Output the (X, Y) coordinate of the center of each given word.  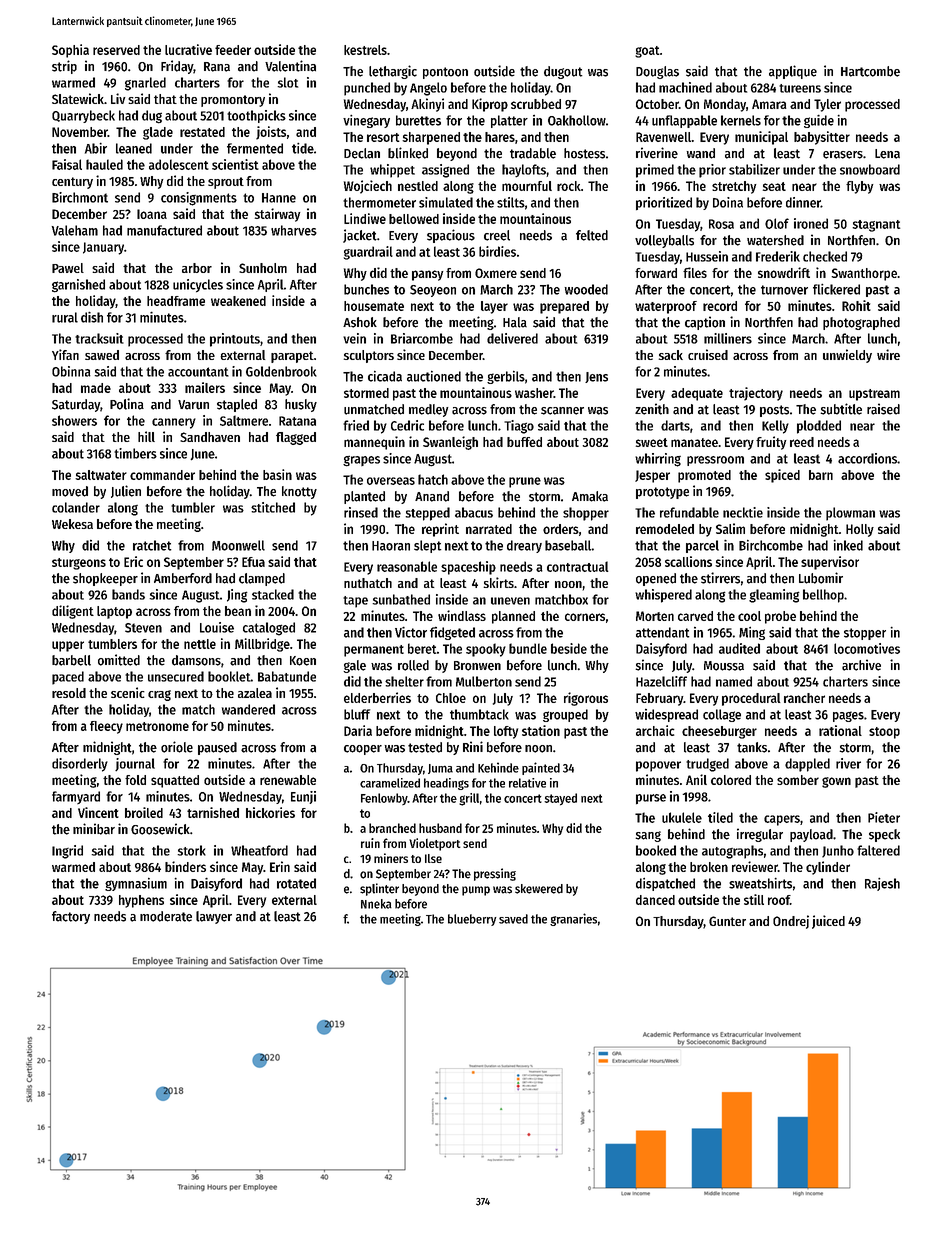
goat (647, 52)
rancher (804, 698)
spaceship (468, 568)
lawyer (214, 917)
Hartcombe (870, 71)
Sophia (70, 51)
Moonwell (238, 545)
